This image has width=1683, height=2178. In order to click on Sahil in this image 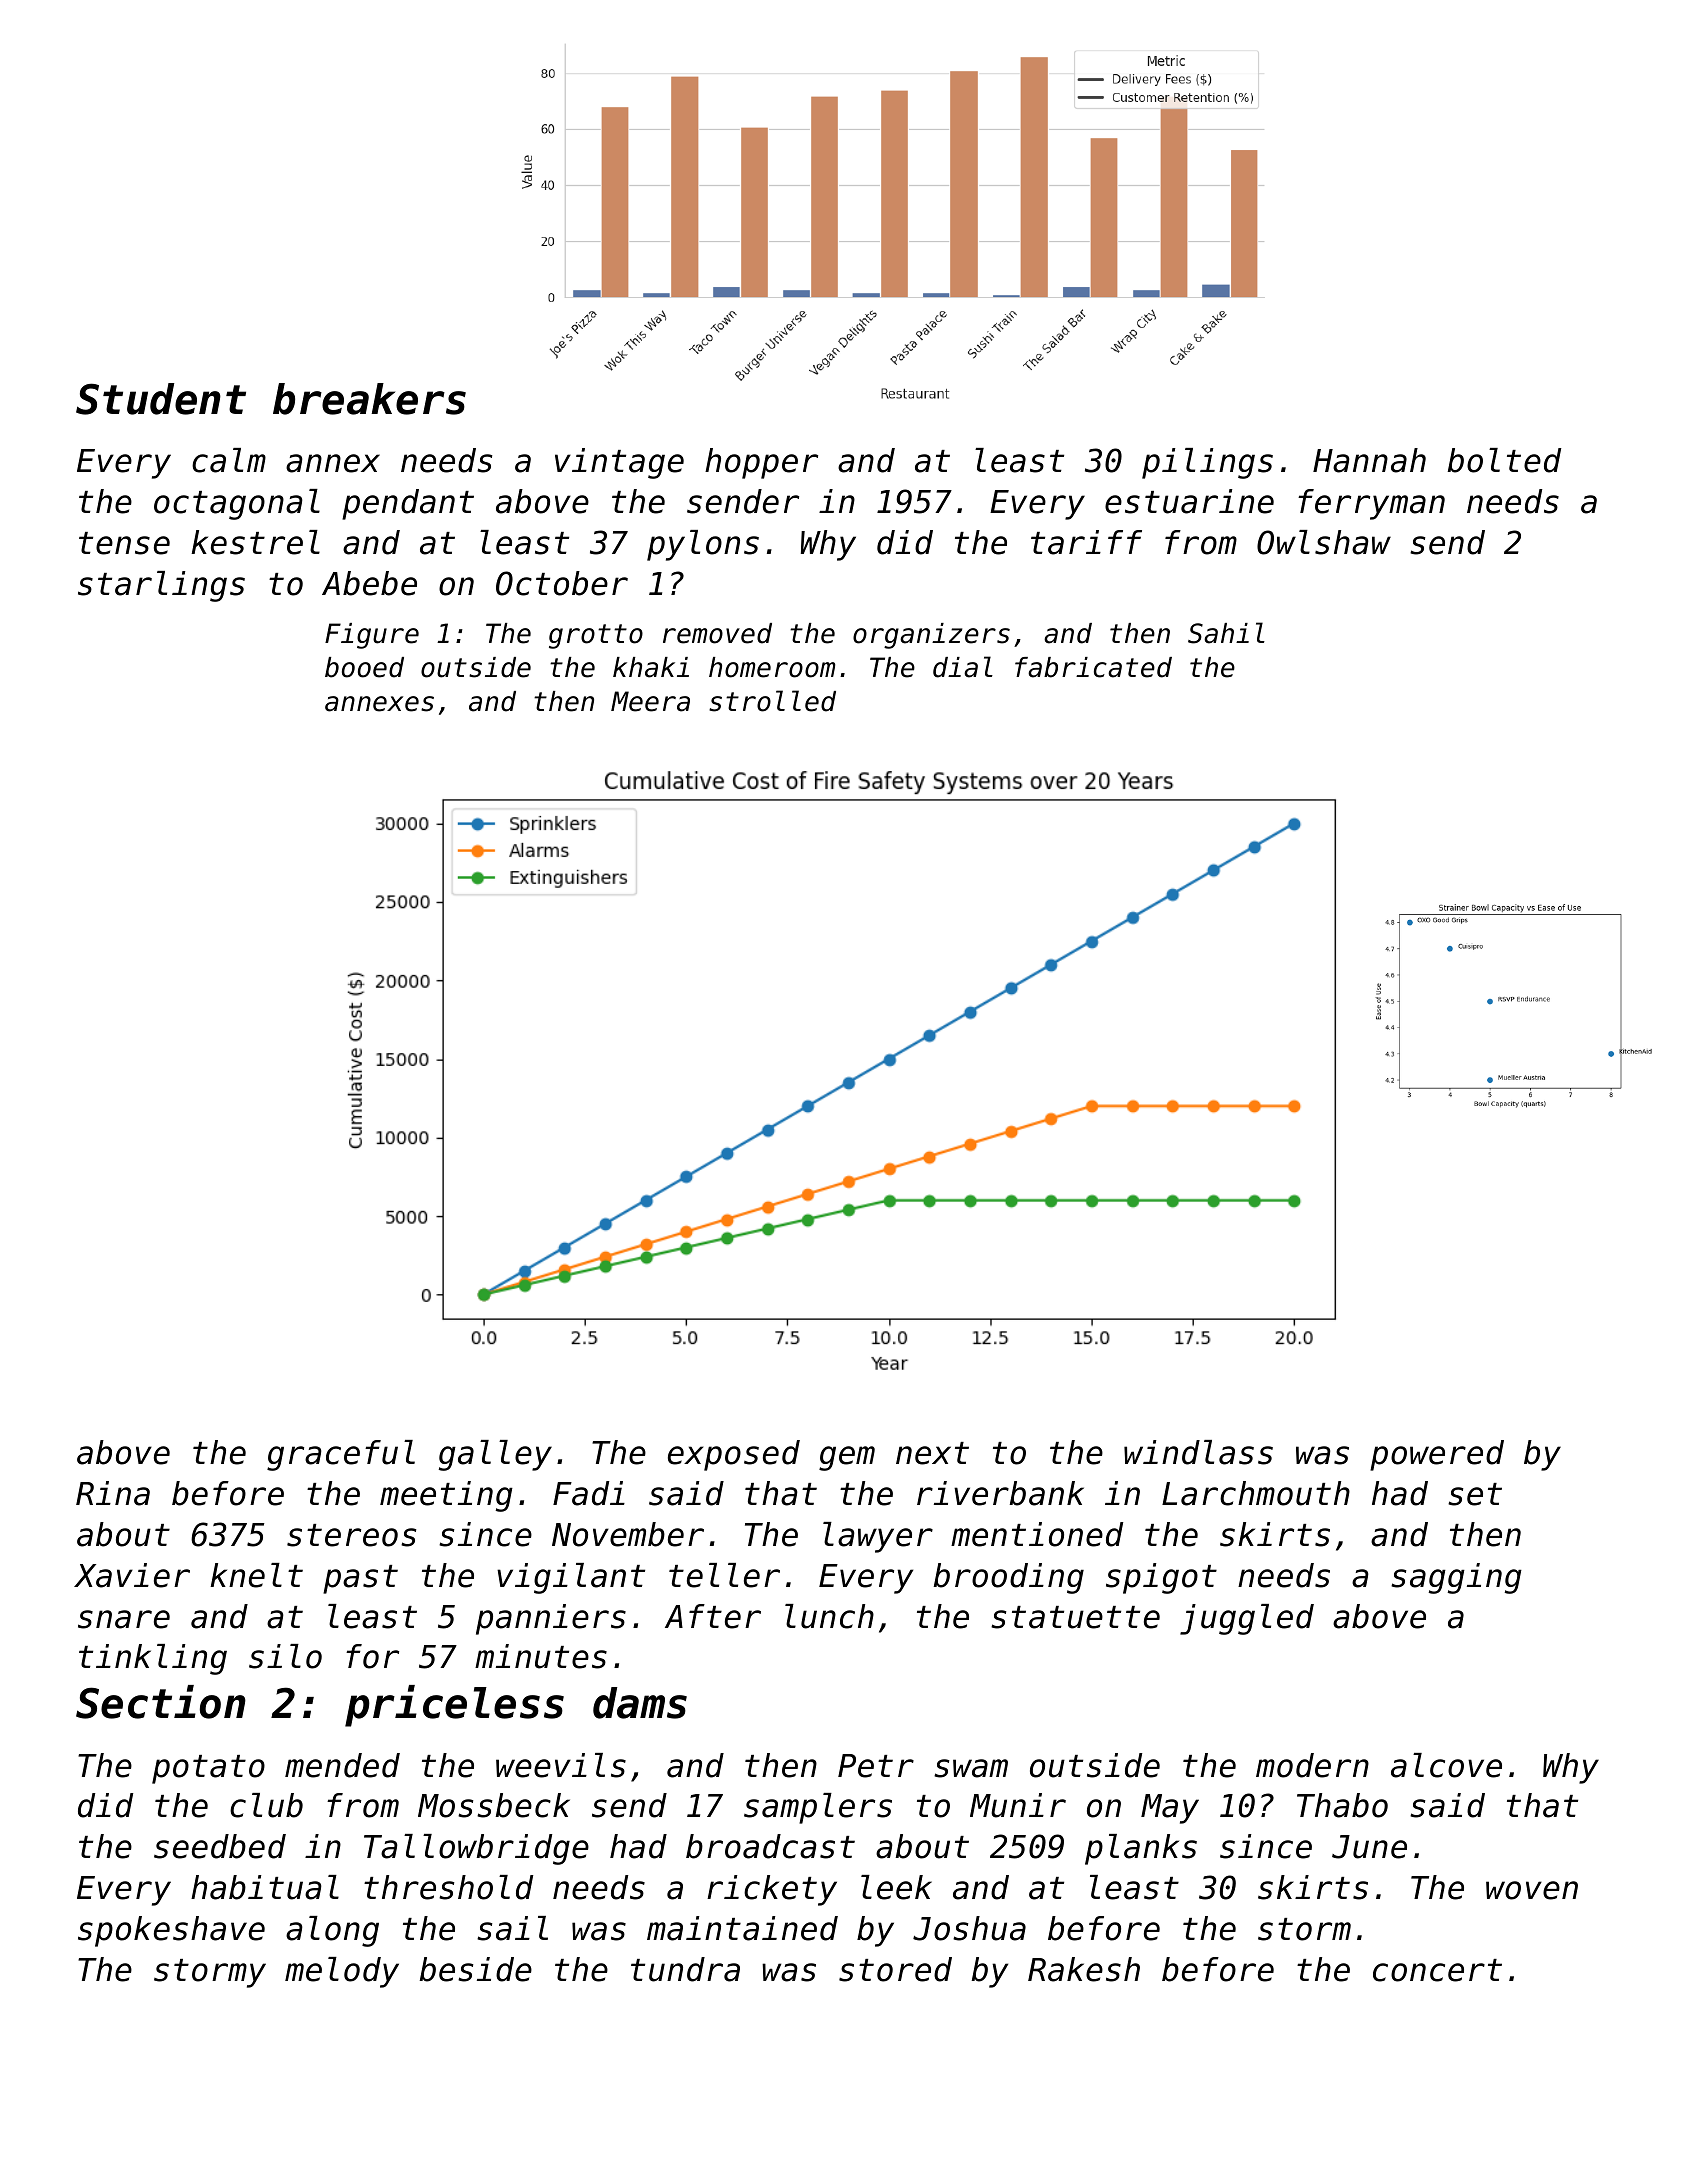, I will do `click(1226, 633)`.
